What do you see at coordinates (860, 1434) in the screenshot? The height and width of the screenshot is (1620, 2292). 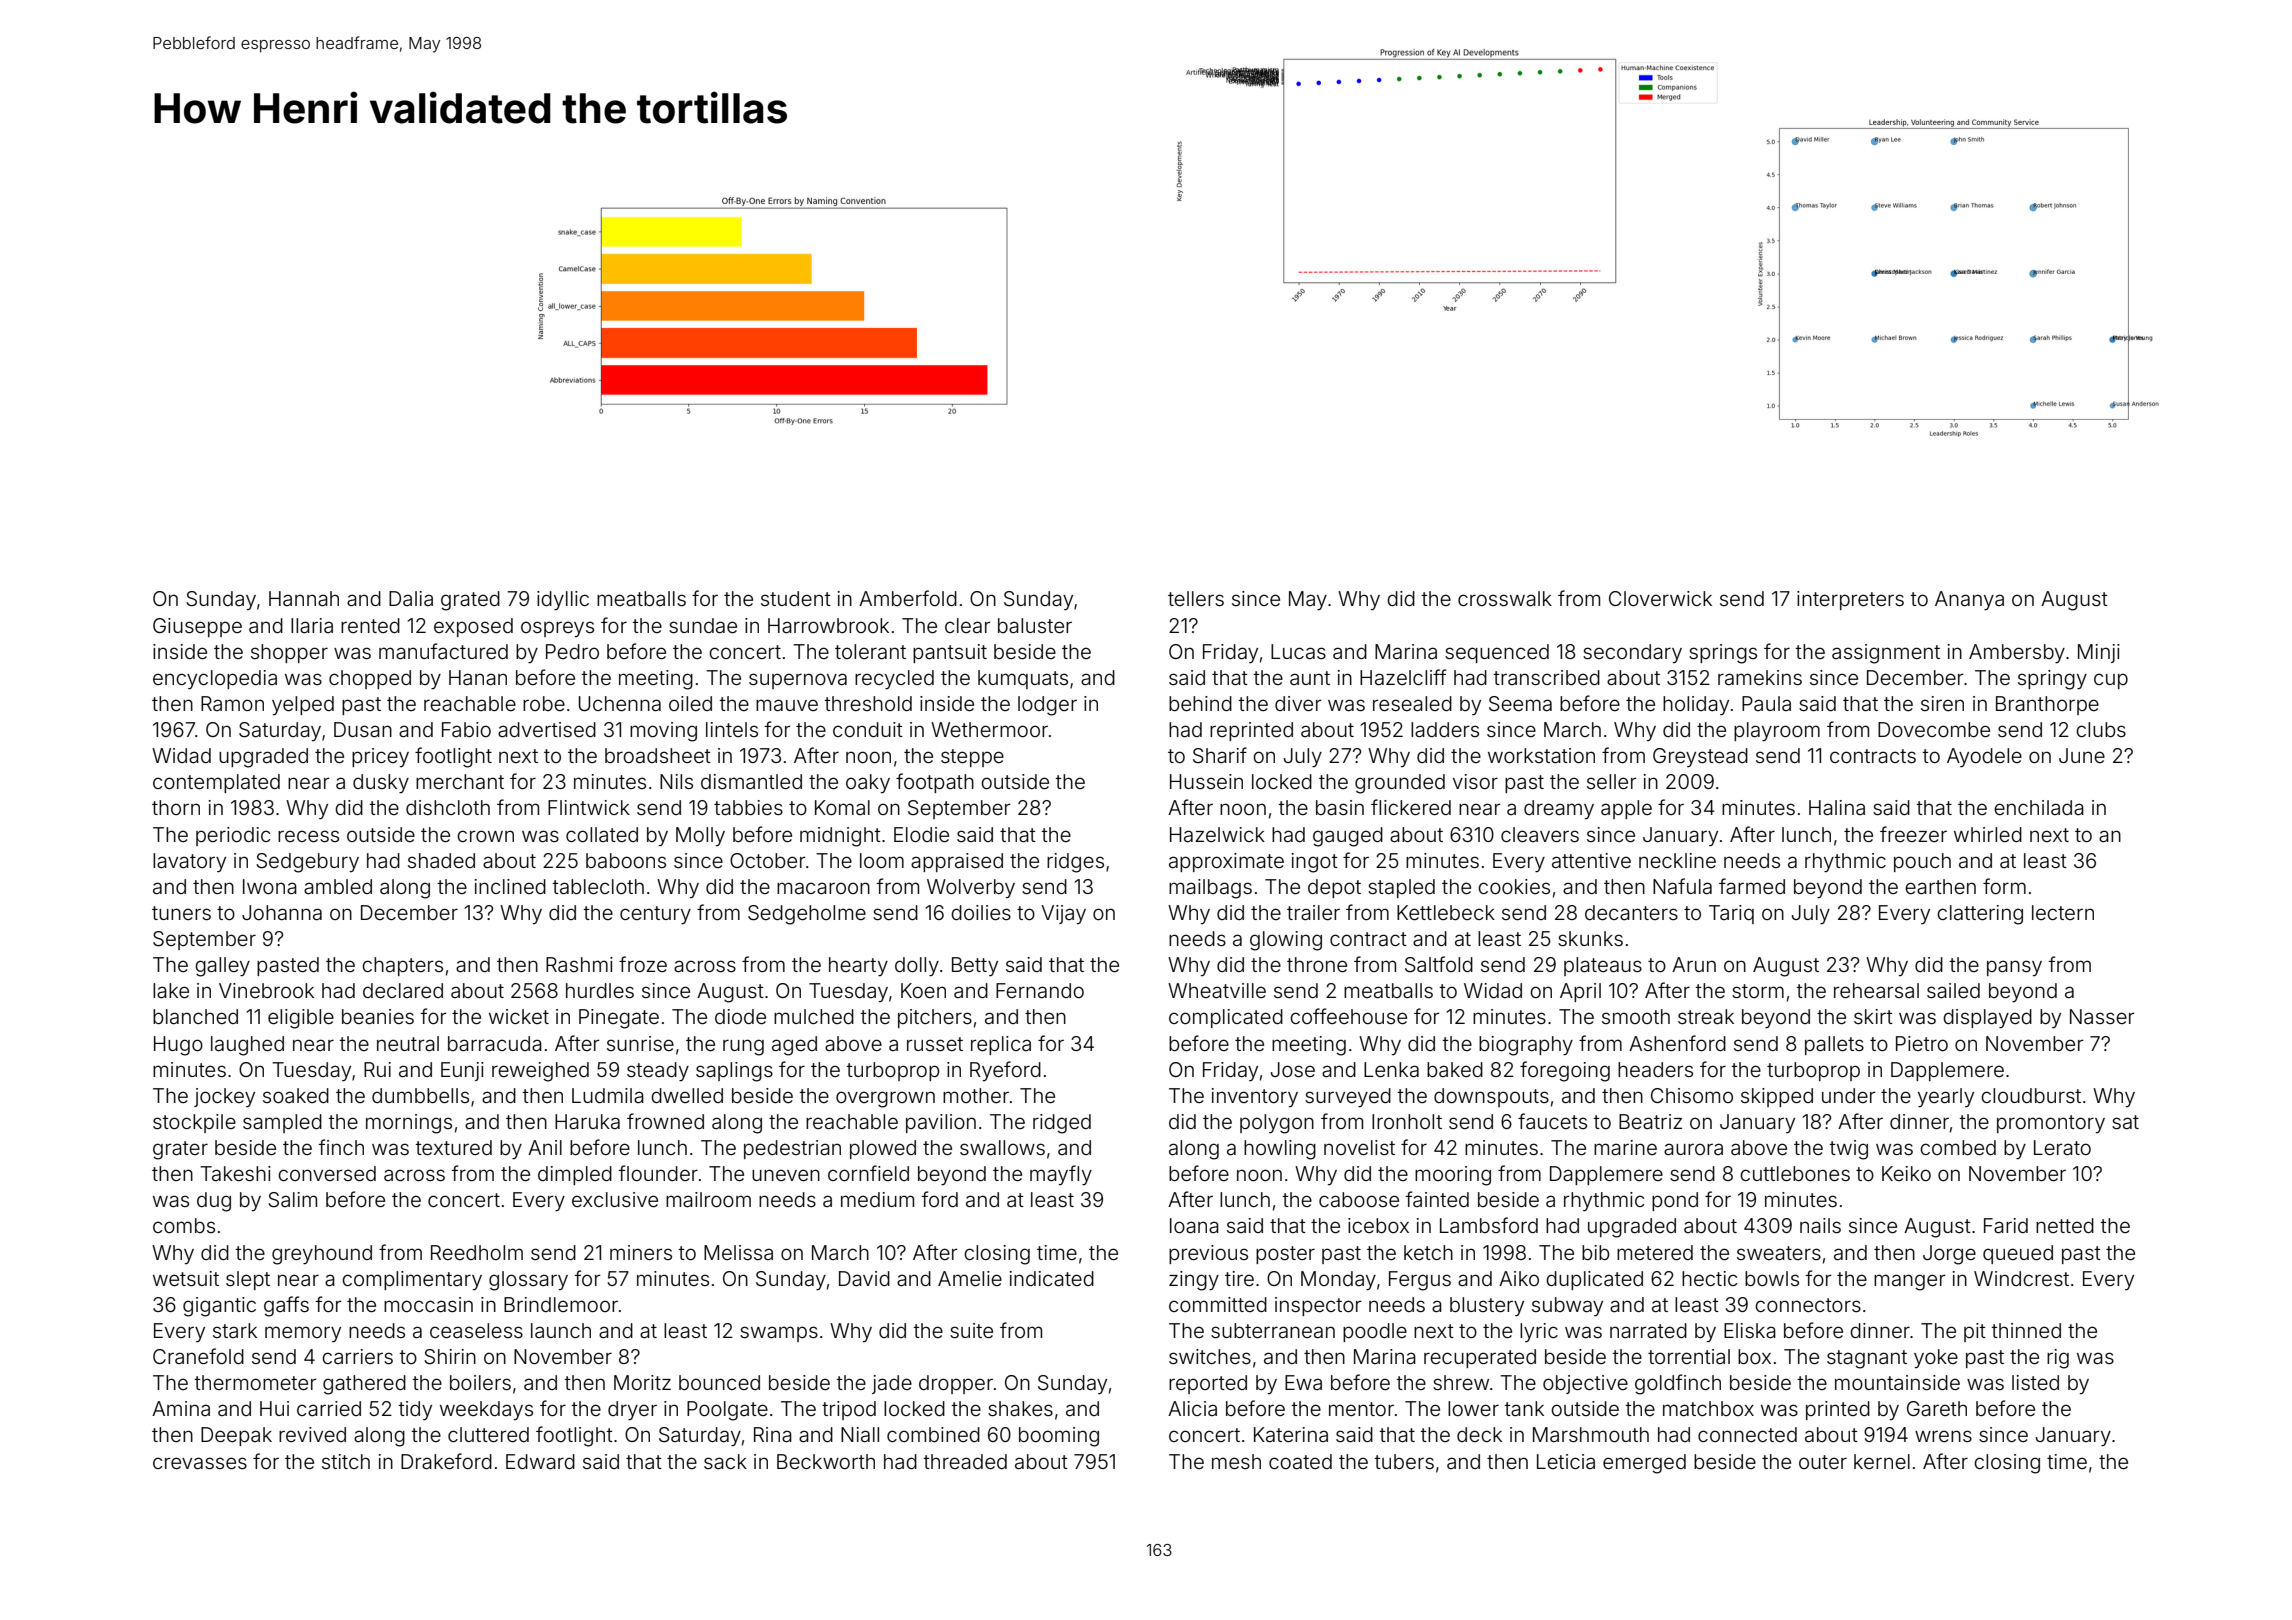 I see `Niall` at bounding box center [860, 1434].
